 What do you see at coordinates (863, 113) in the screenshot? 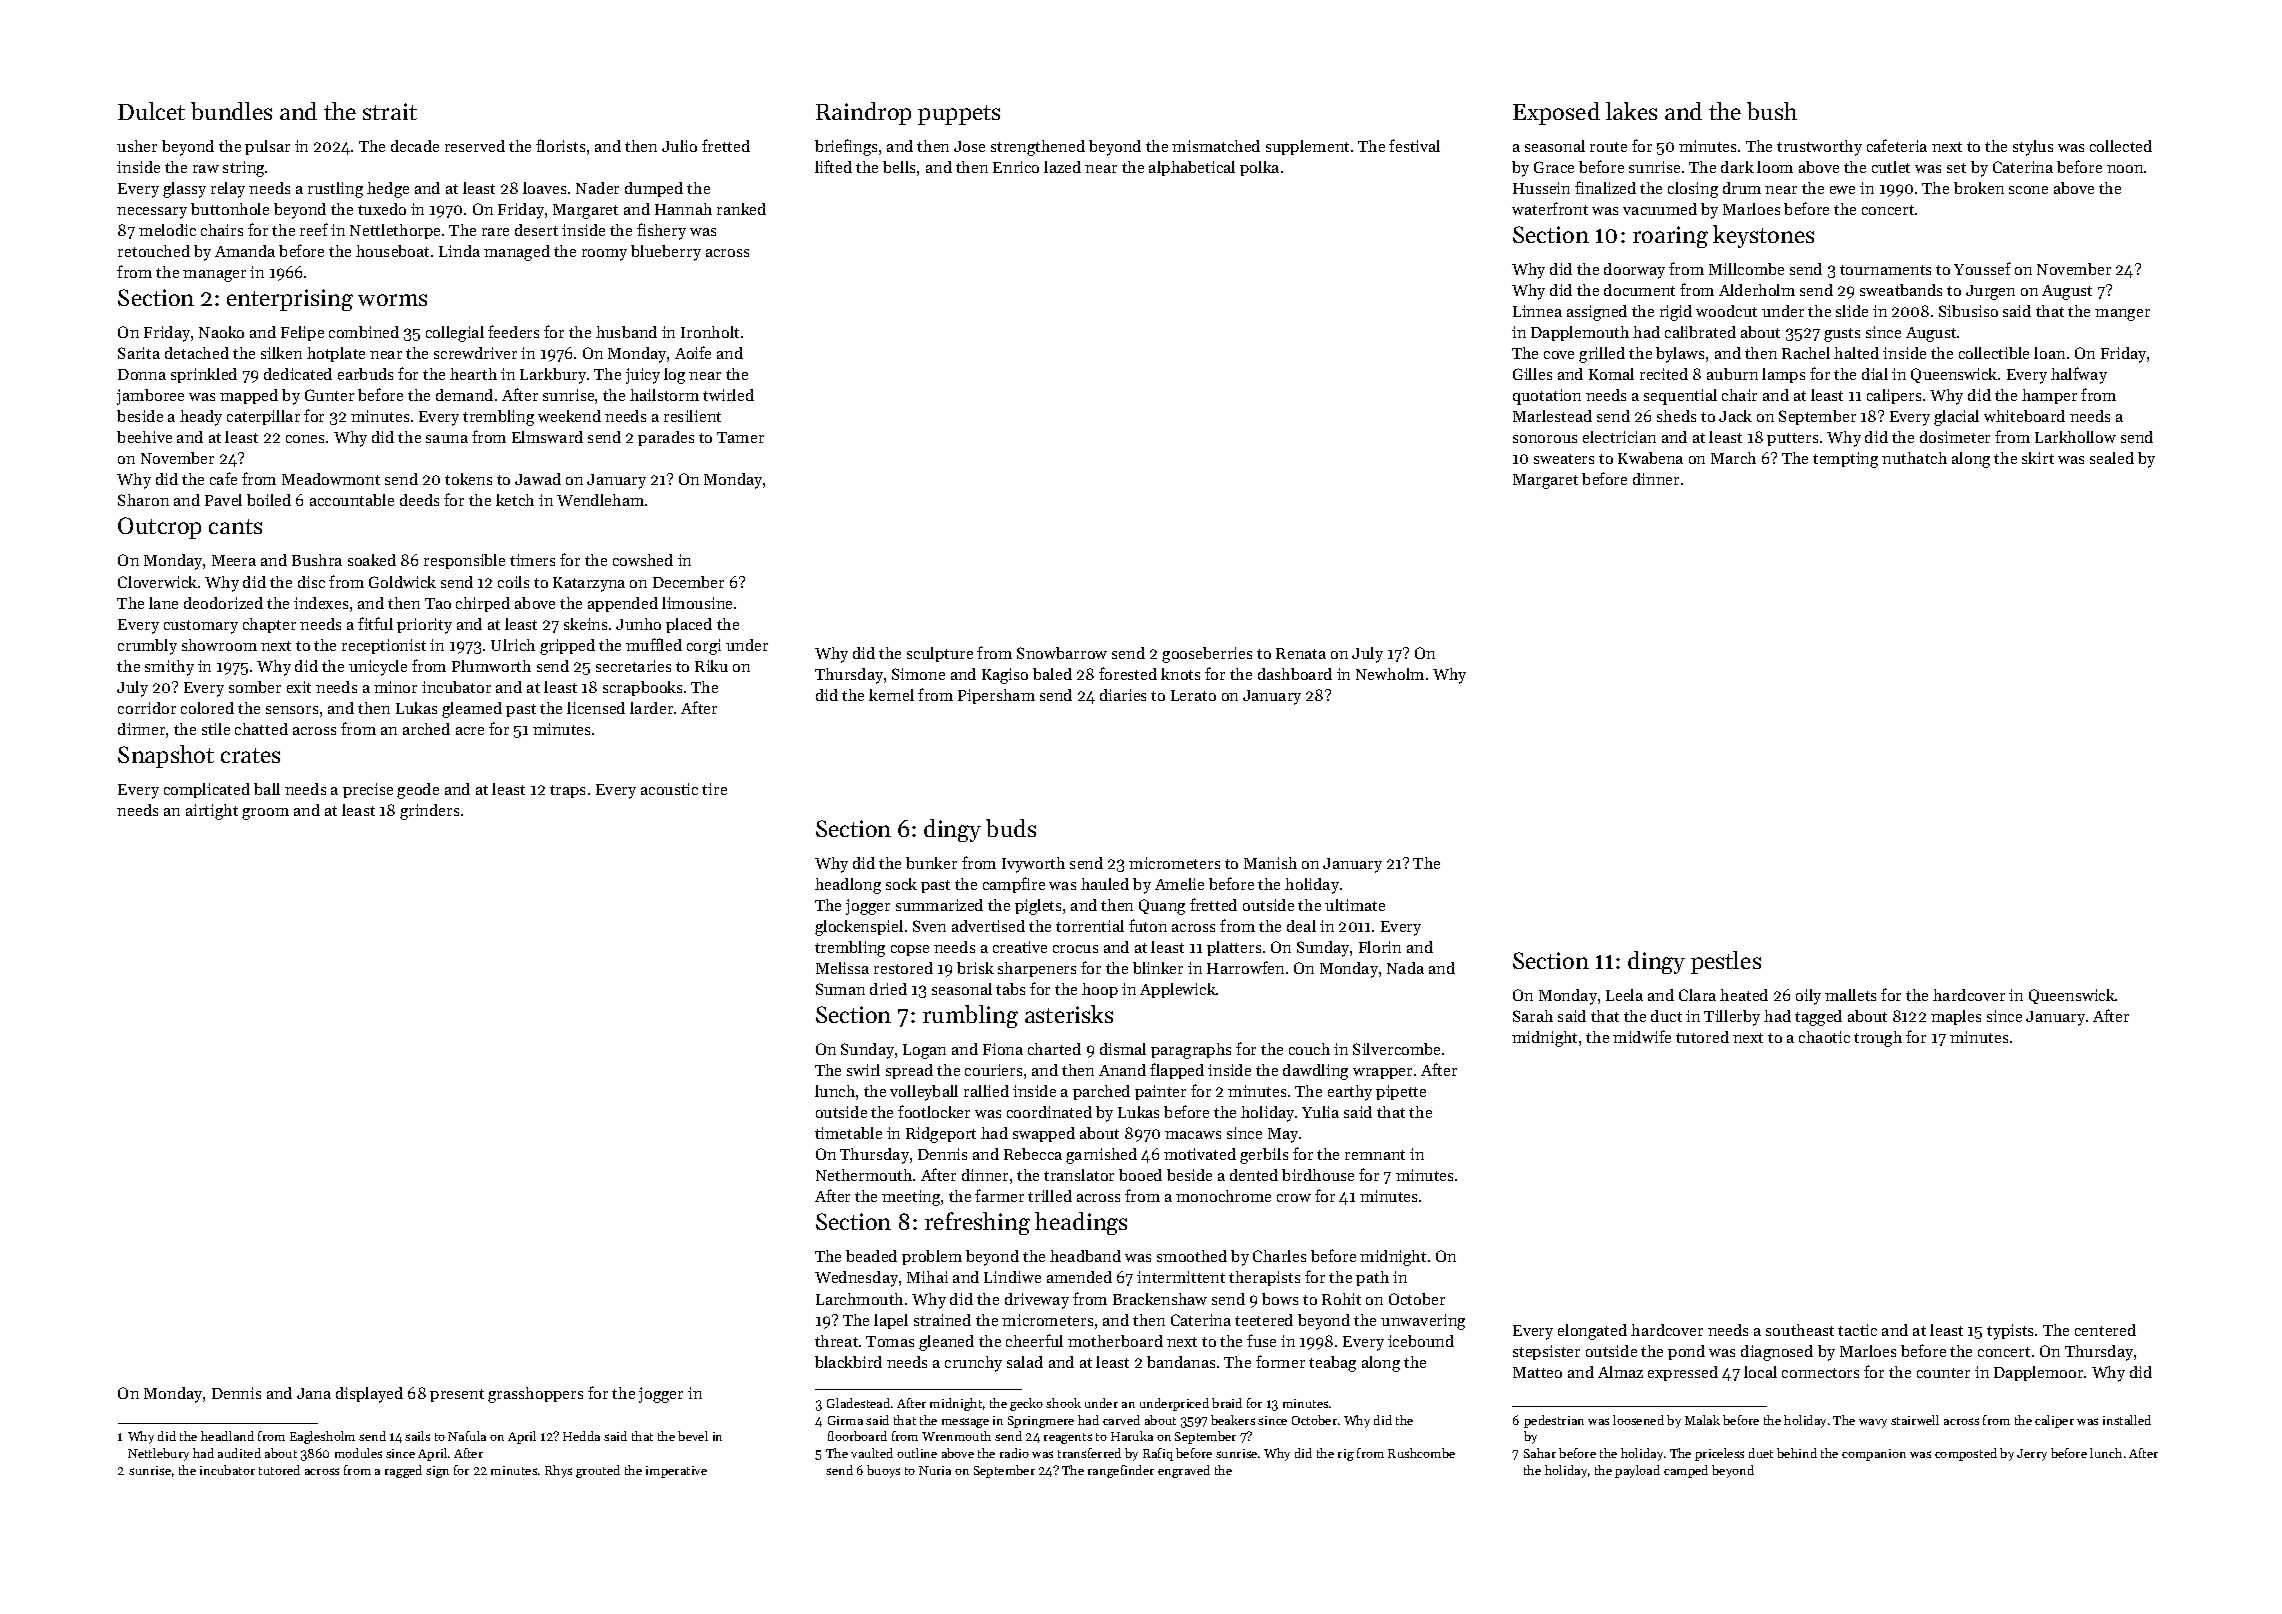
I see `Raindrop` at bounding box center [863, 113].
